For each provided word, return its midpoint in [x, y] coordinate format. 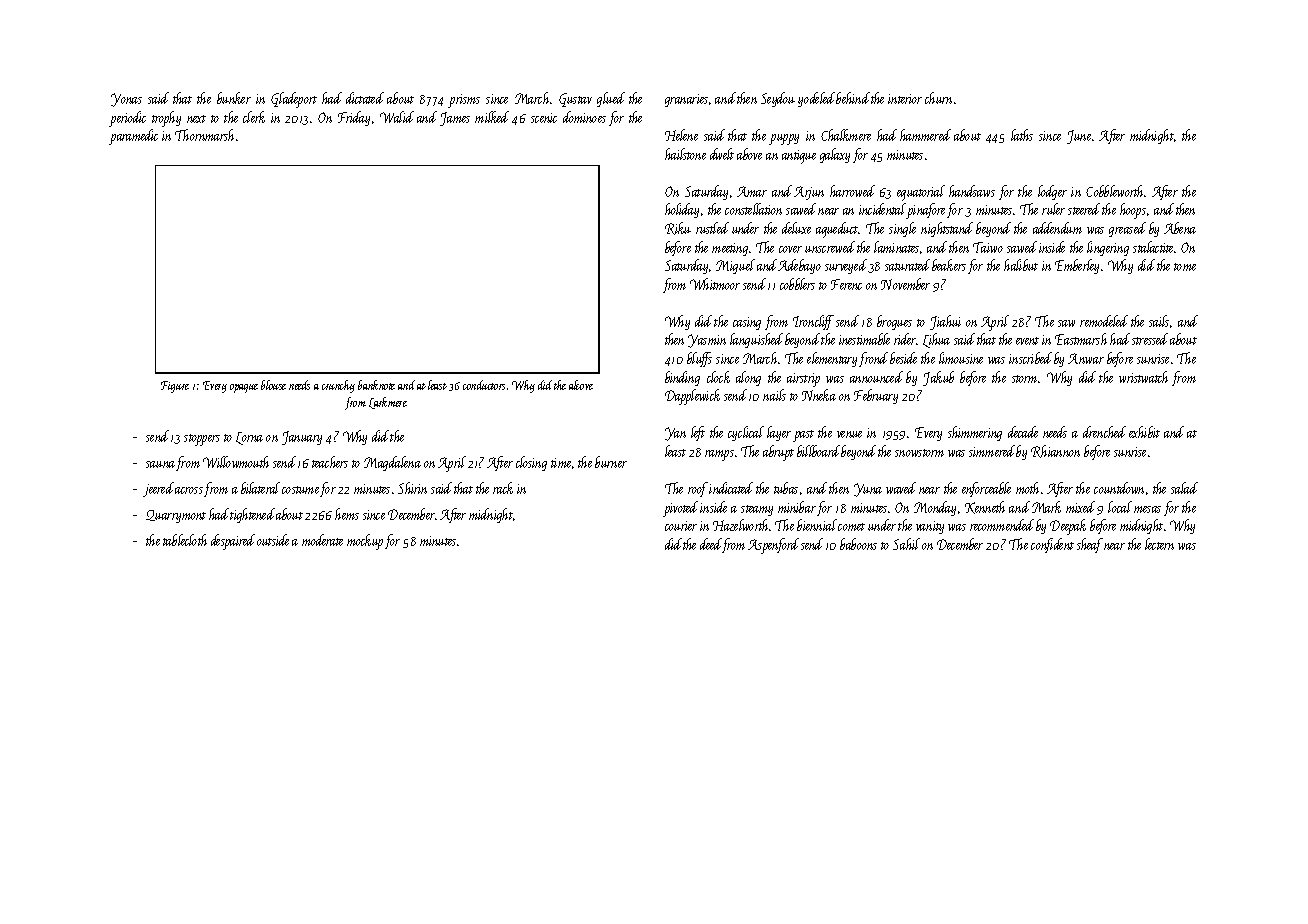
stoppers [202, 440]
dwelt [722, 154]
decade [1023, 432]
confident [1052, 545]
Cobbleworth [1115, 191]
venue [849, 434]
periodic [127, 119]
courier [681, 526]
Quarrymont [176, 516]
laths [1022, 135]
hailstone [685, 154]
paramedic [133, 137]
